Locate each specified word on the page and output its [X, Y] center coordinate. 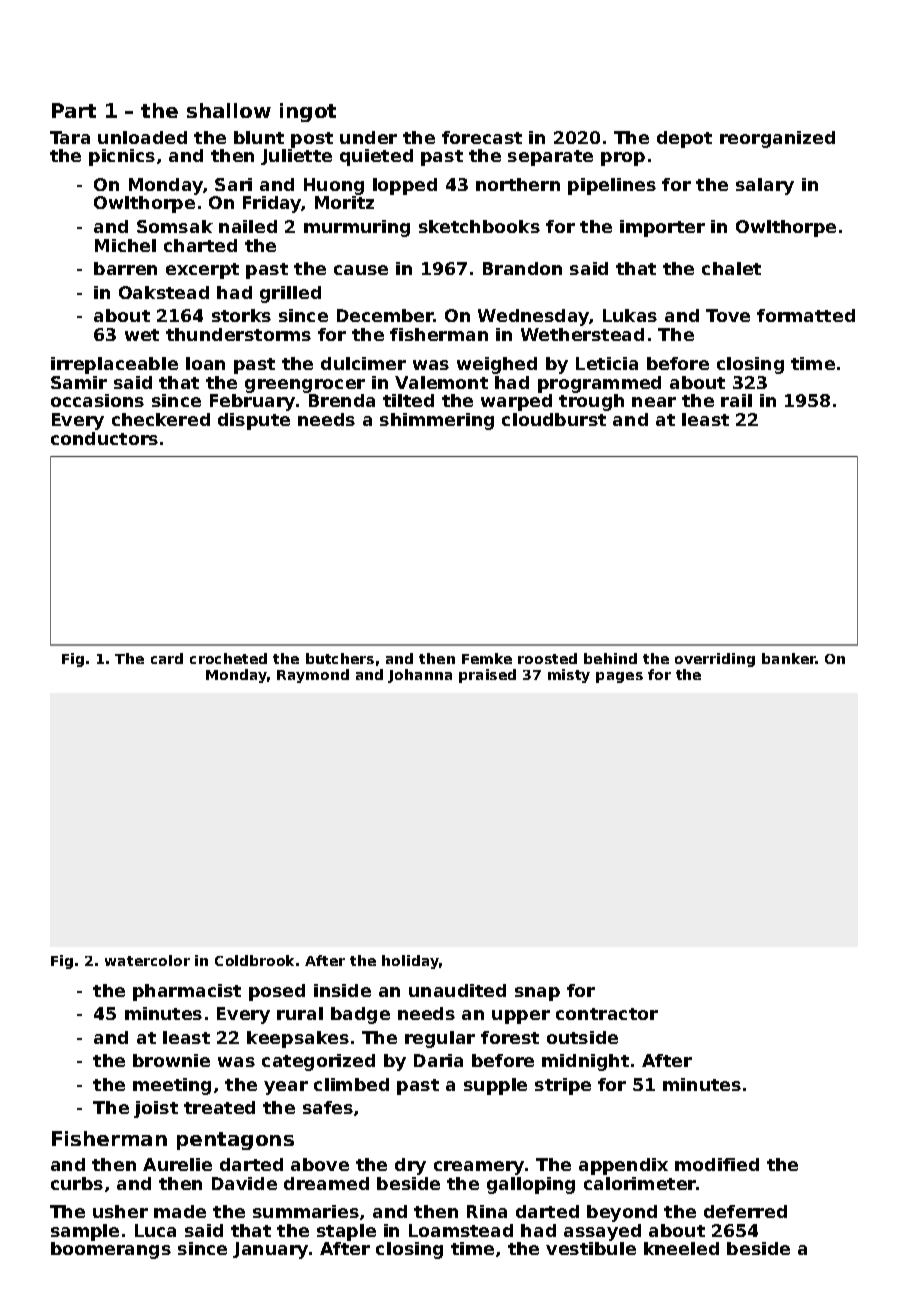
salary [765, 186]
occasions [97, 400]
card [167, 658]
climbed [351, 1084]
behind [610, 658]
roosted [547, 658]
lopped [405, 186]
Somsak [175, 226]
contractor [607, 1014]
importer [662, 228]
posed [277, 992]
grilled [290, 294]
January [270, 1250]
